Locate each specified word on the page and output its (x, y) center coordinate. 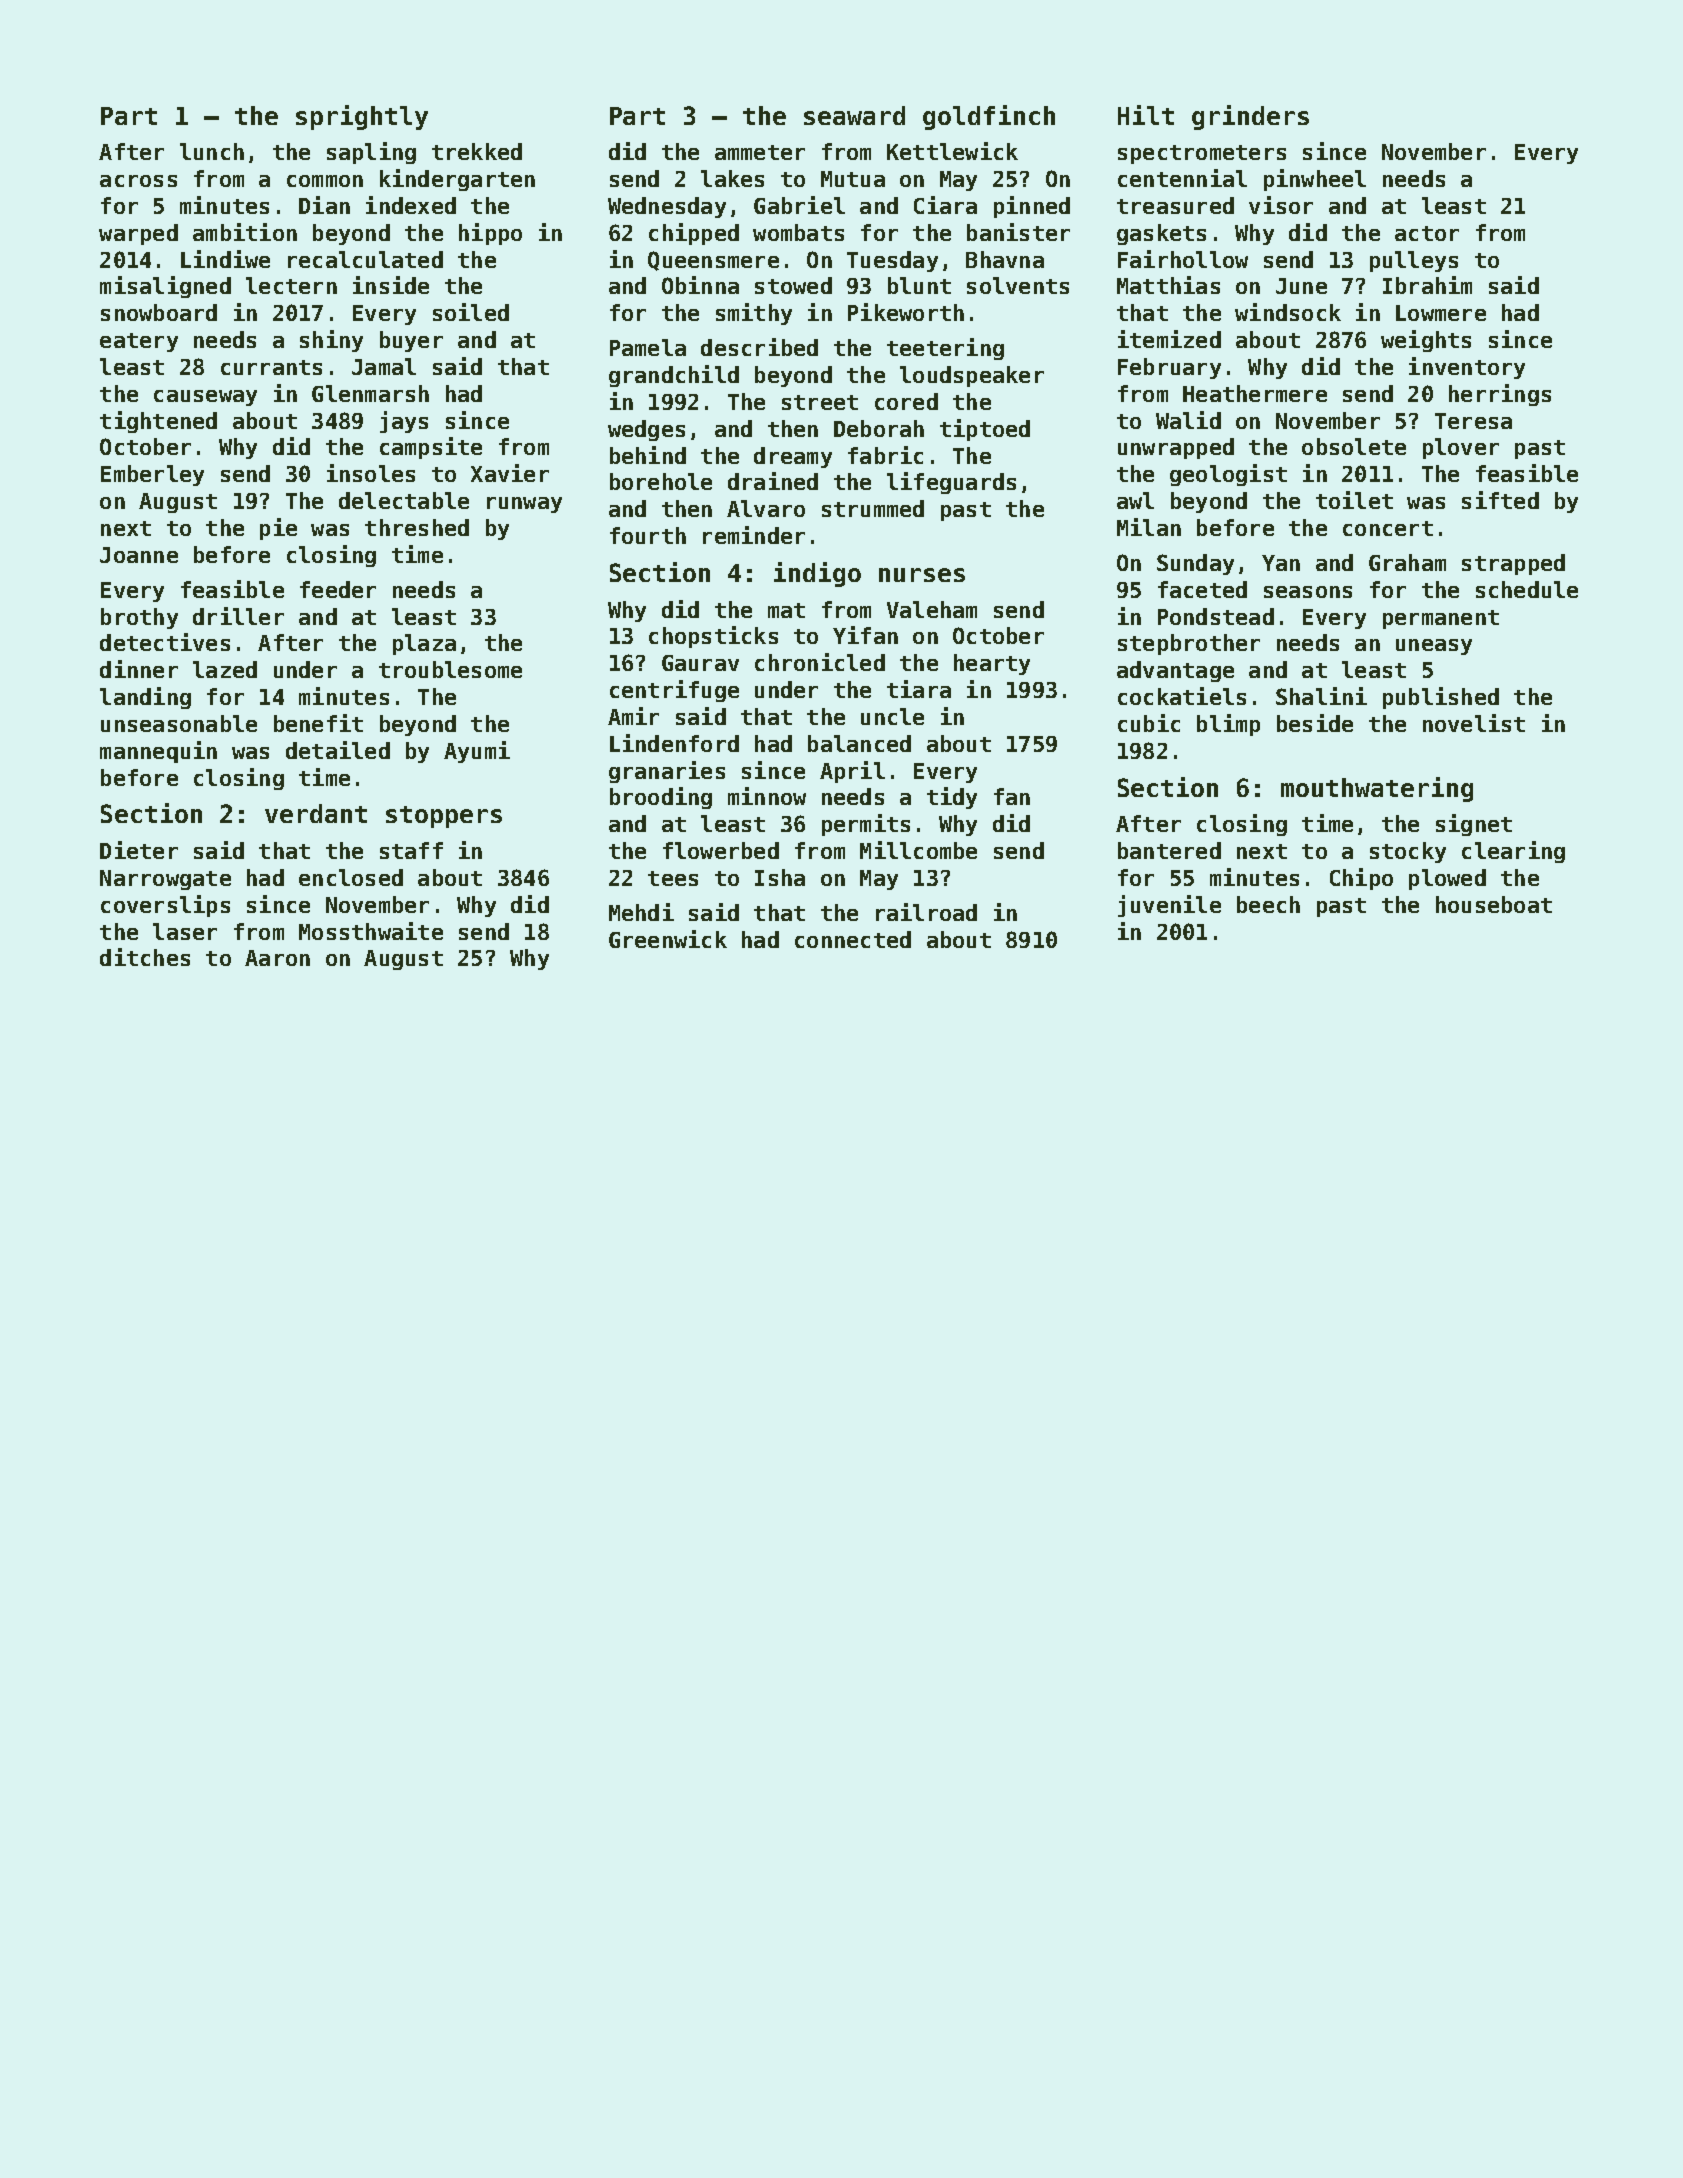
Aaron (277, 958)
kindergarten (457, 180)
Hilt (1146, 115)
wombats (798, 232)
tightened (158, 422)
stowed (793, 285)
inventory (1467, 368)
